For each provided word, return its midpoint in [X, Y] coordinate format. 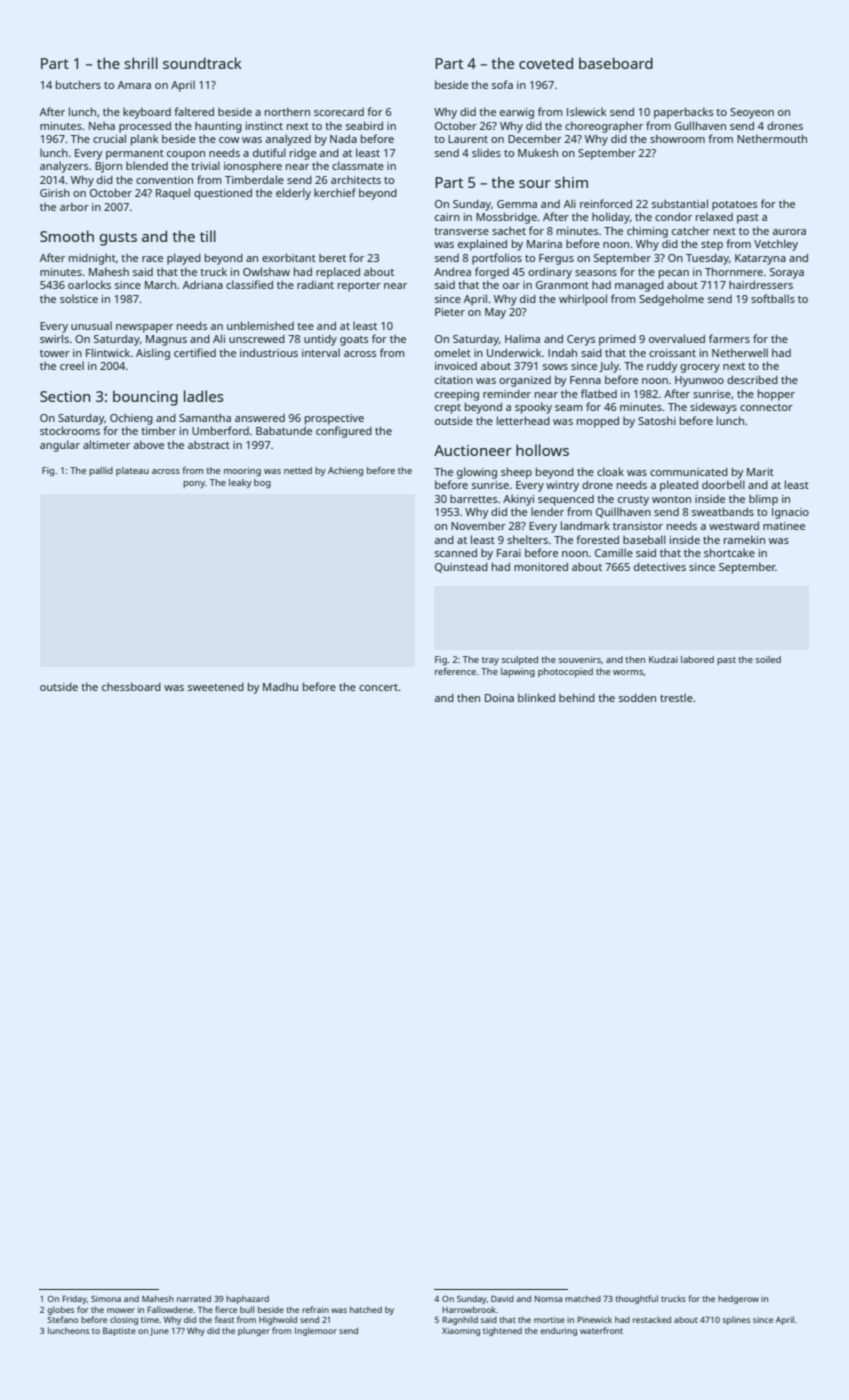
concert [378, 687]
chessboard [131, 687]
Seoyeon [752, 113]
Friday [74, 1299]
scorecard [339, 112]
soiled [768, 659]
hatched [366, 1309]
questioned [223, 194]
